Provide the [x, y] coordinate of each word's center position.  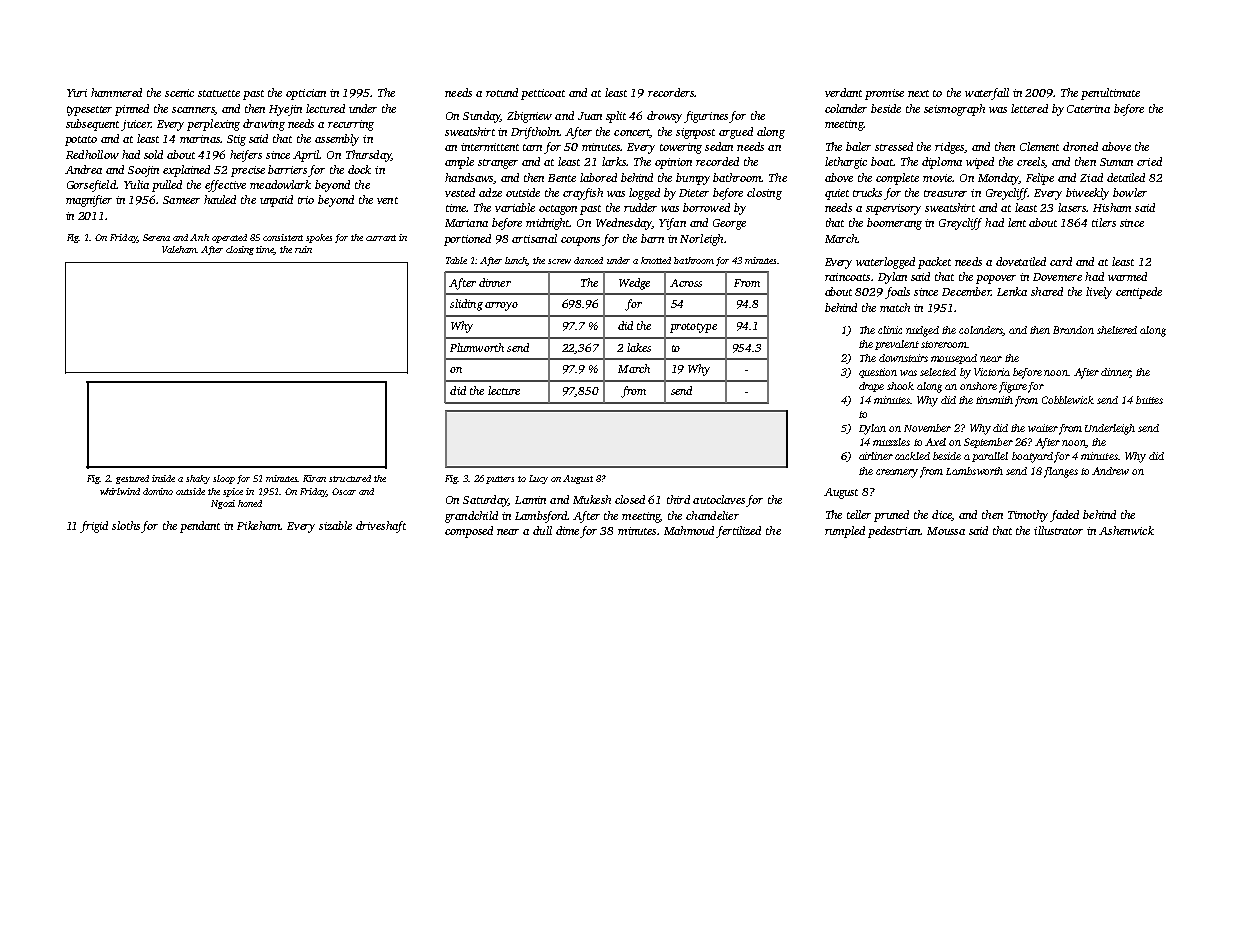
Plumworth [477, 347]
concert [632, 133]
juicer [136, 125]
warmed [1127, 276]
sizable [335, 525]
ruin [303, 249]
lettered [1029, 108]
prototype [693, 328]
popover [996, 279]
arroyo [501, 306]
